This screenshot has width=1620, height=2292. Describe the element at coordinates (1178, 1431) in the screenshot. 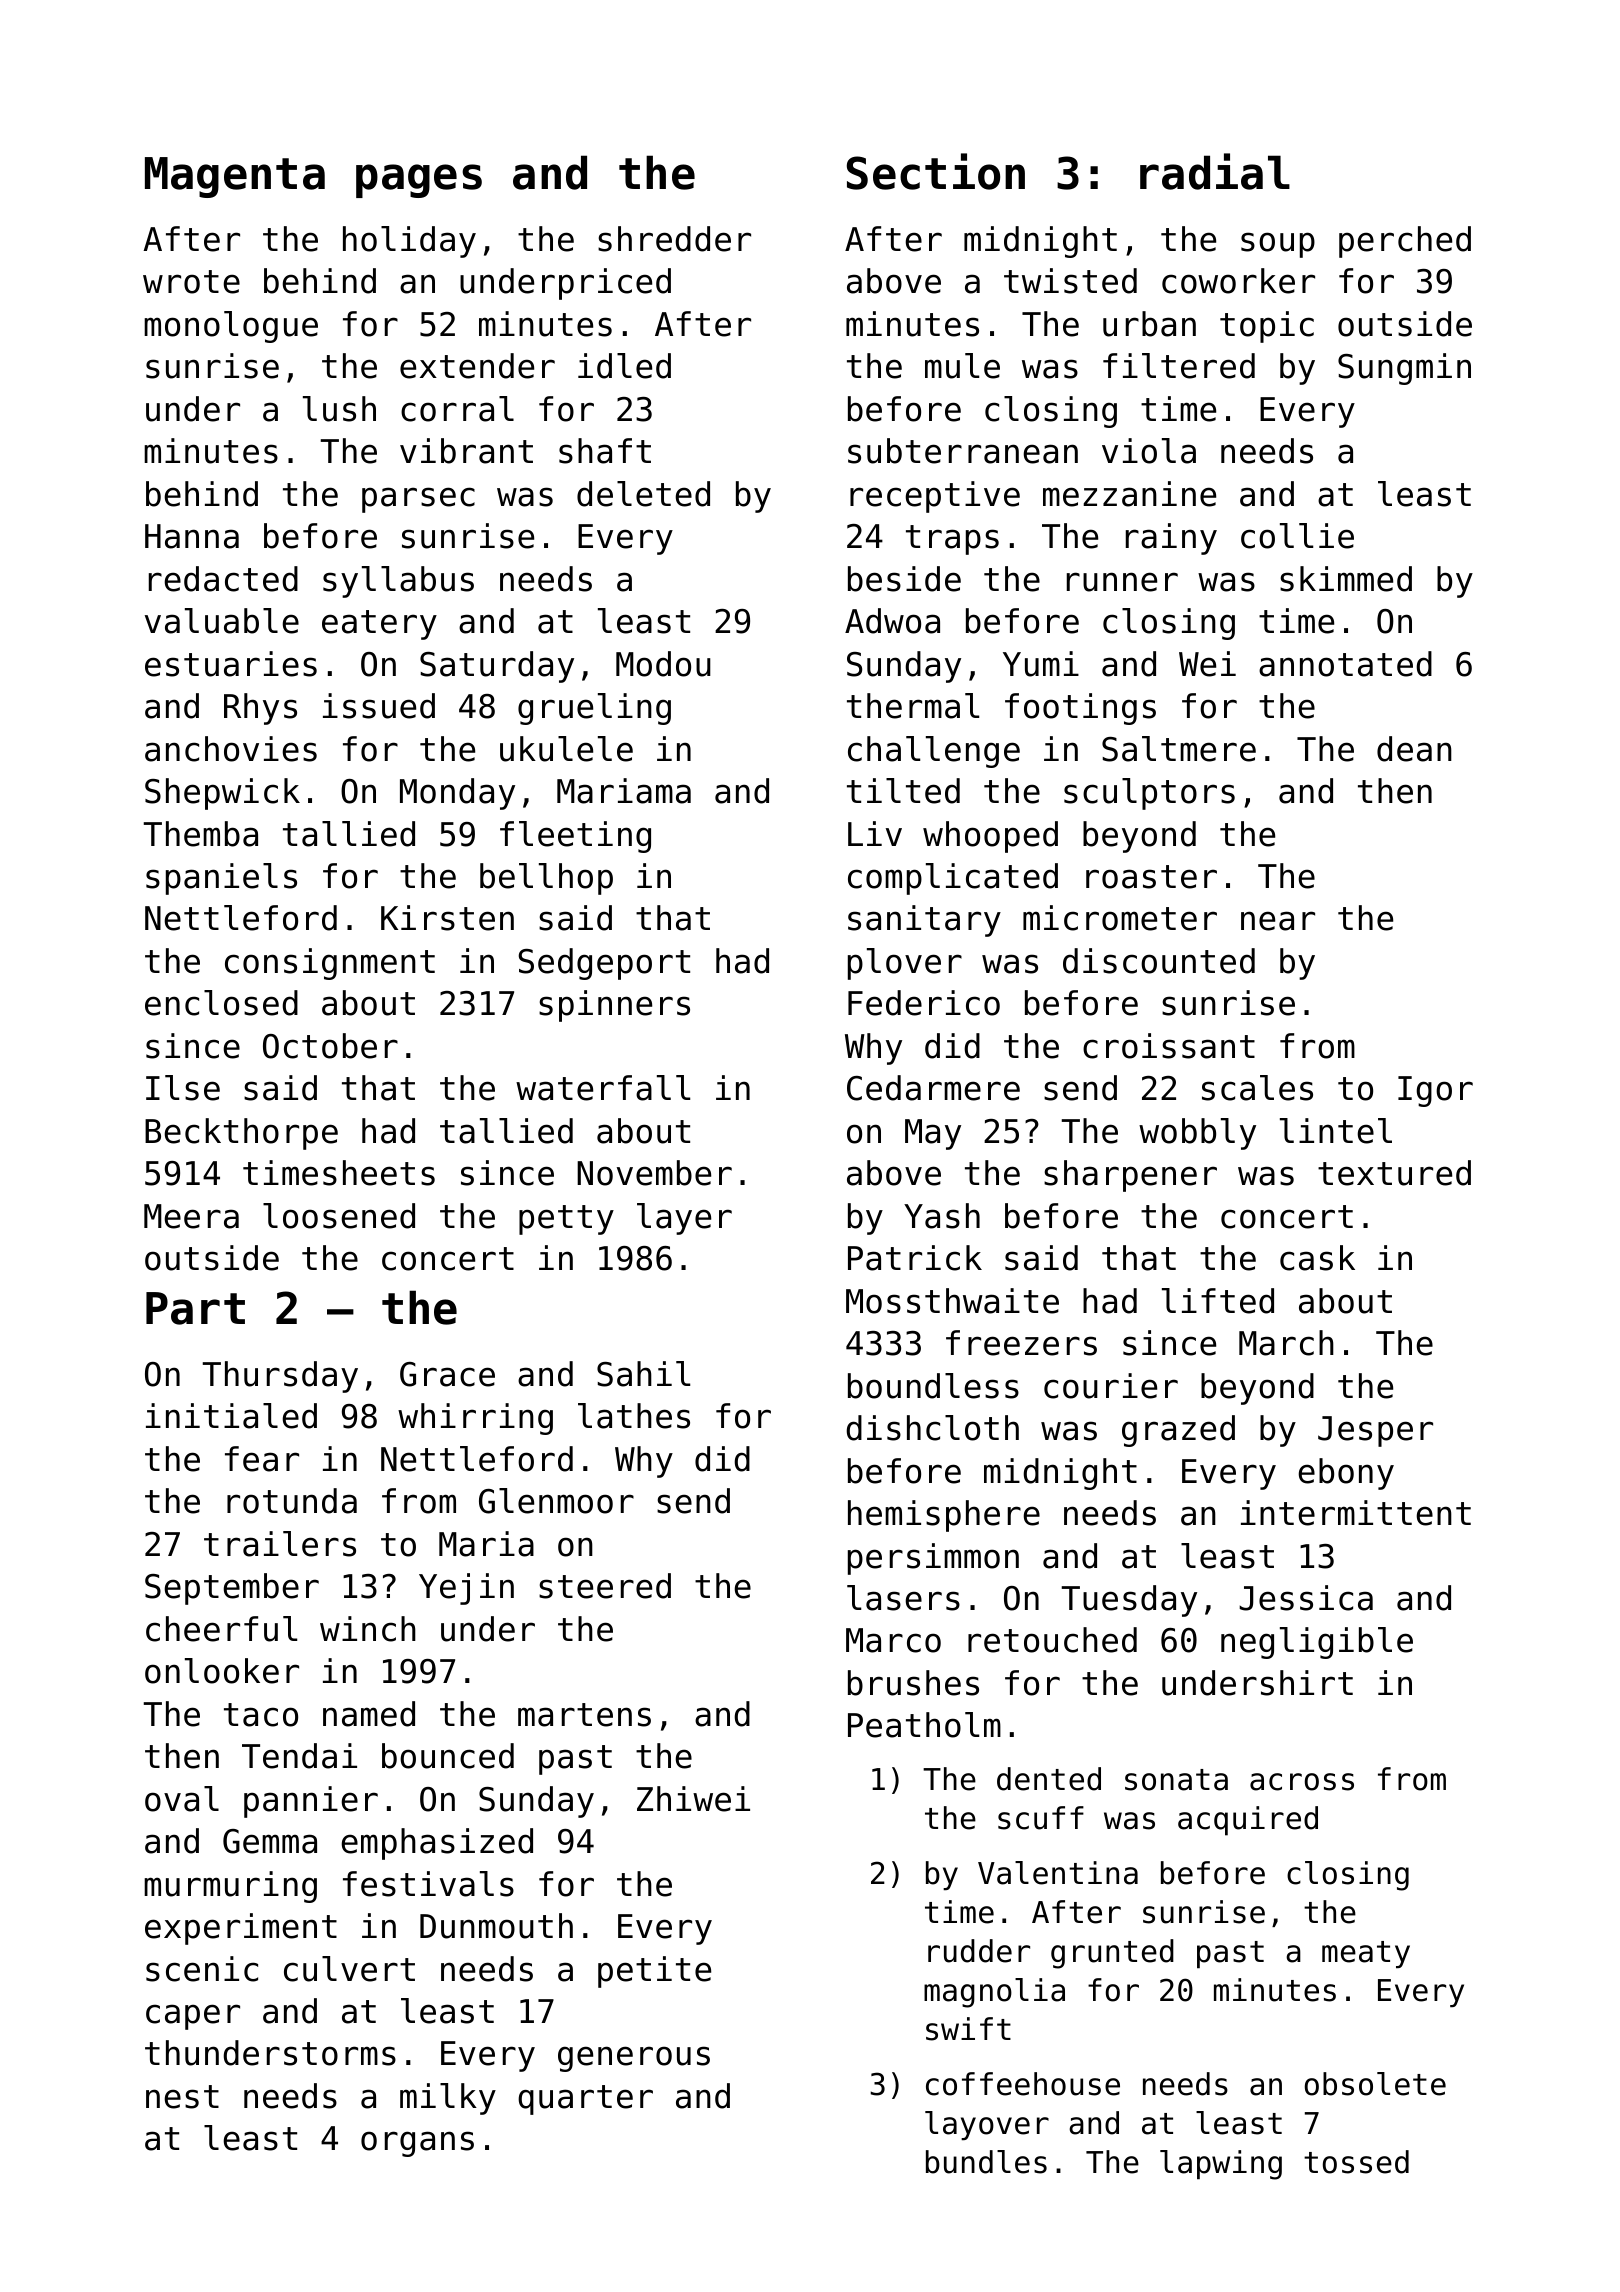

I see `grazed` at that location.
